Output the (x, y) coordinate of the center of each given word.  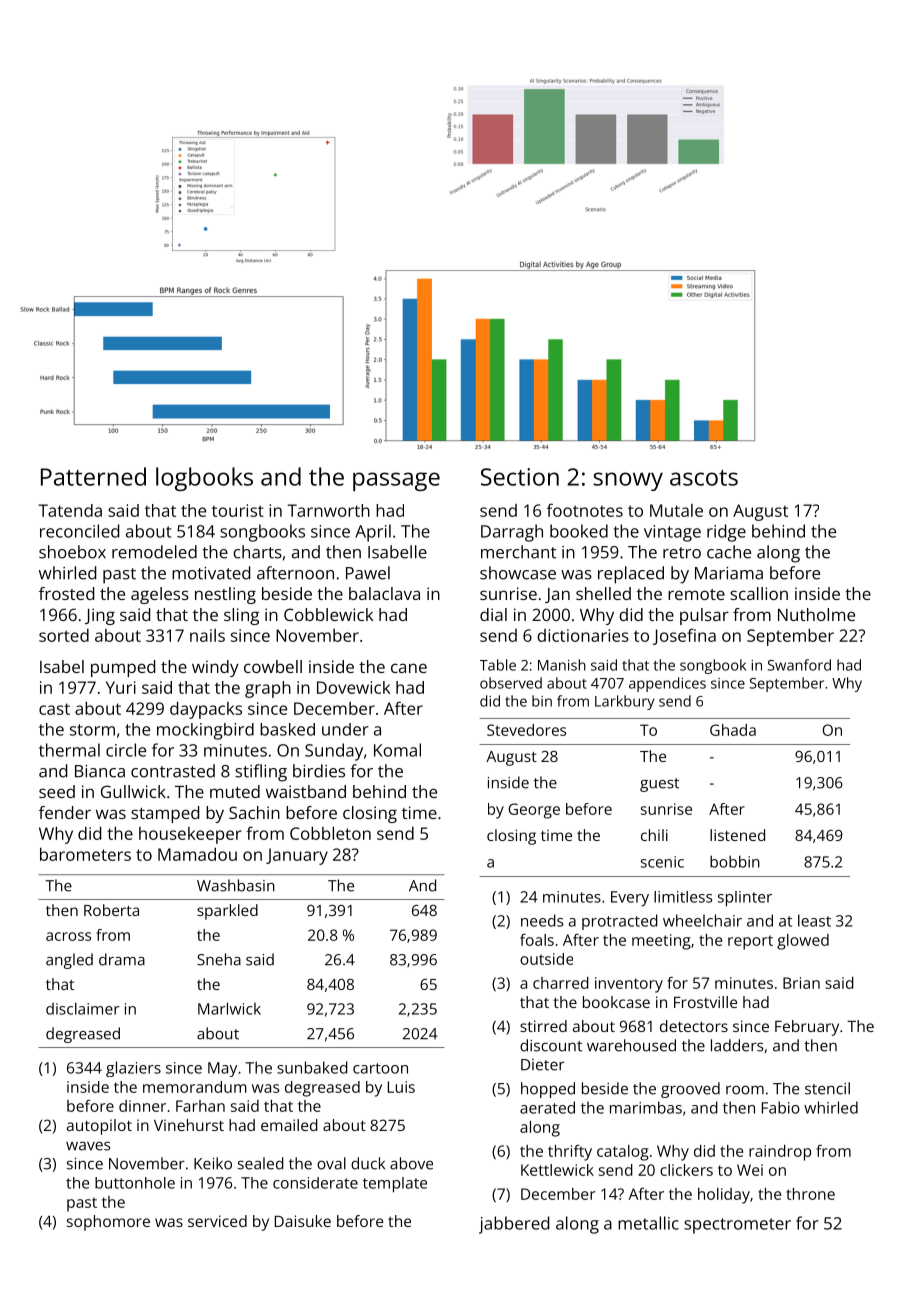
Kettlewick (557, 1170)
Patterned (93, 476)
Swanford (799, 665)
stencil (827, 1088)
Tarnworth (328, 510)
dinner (142, 1106)
